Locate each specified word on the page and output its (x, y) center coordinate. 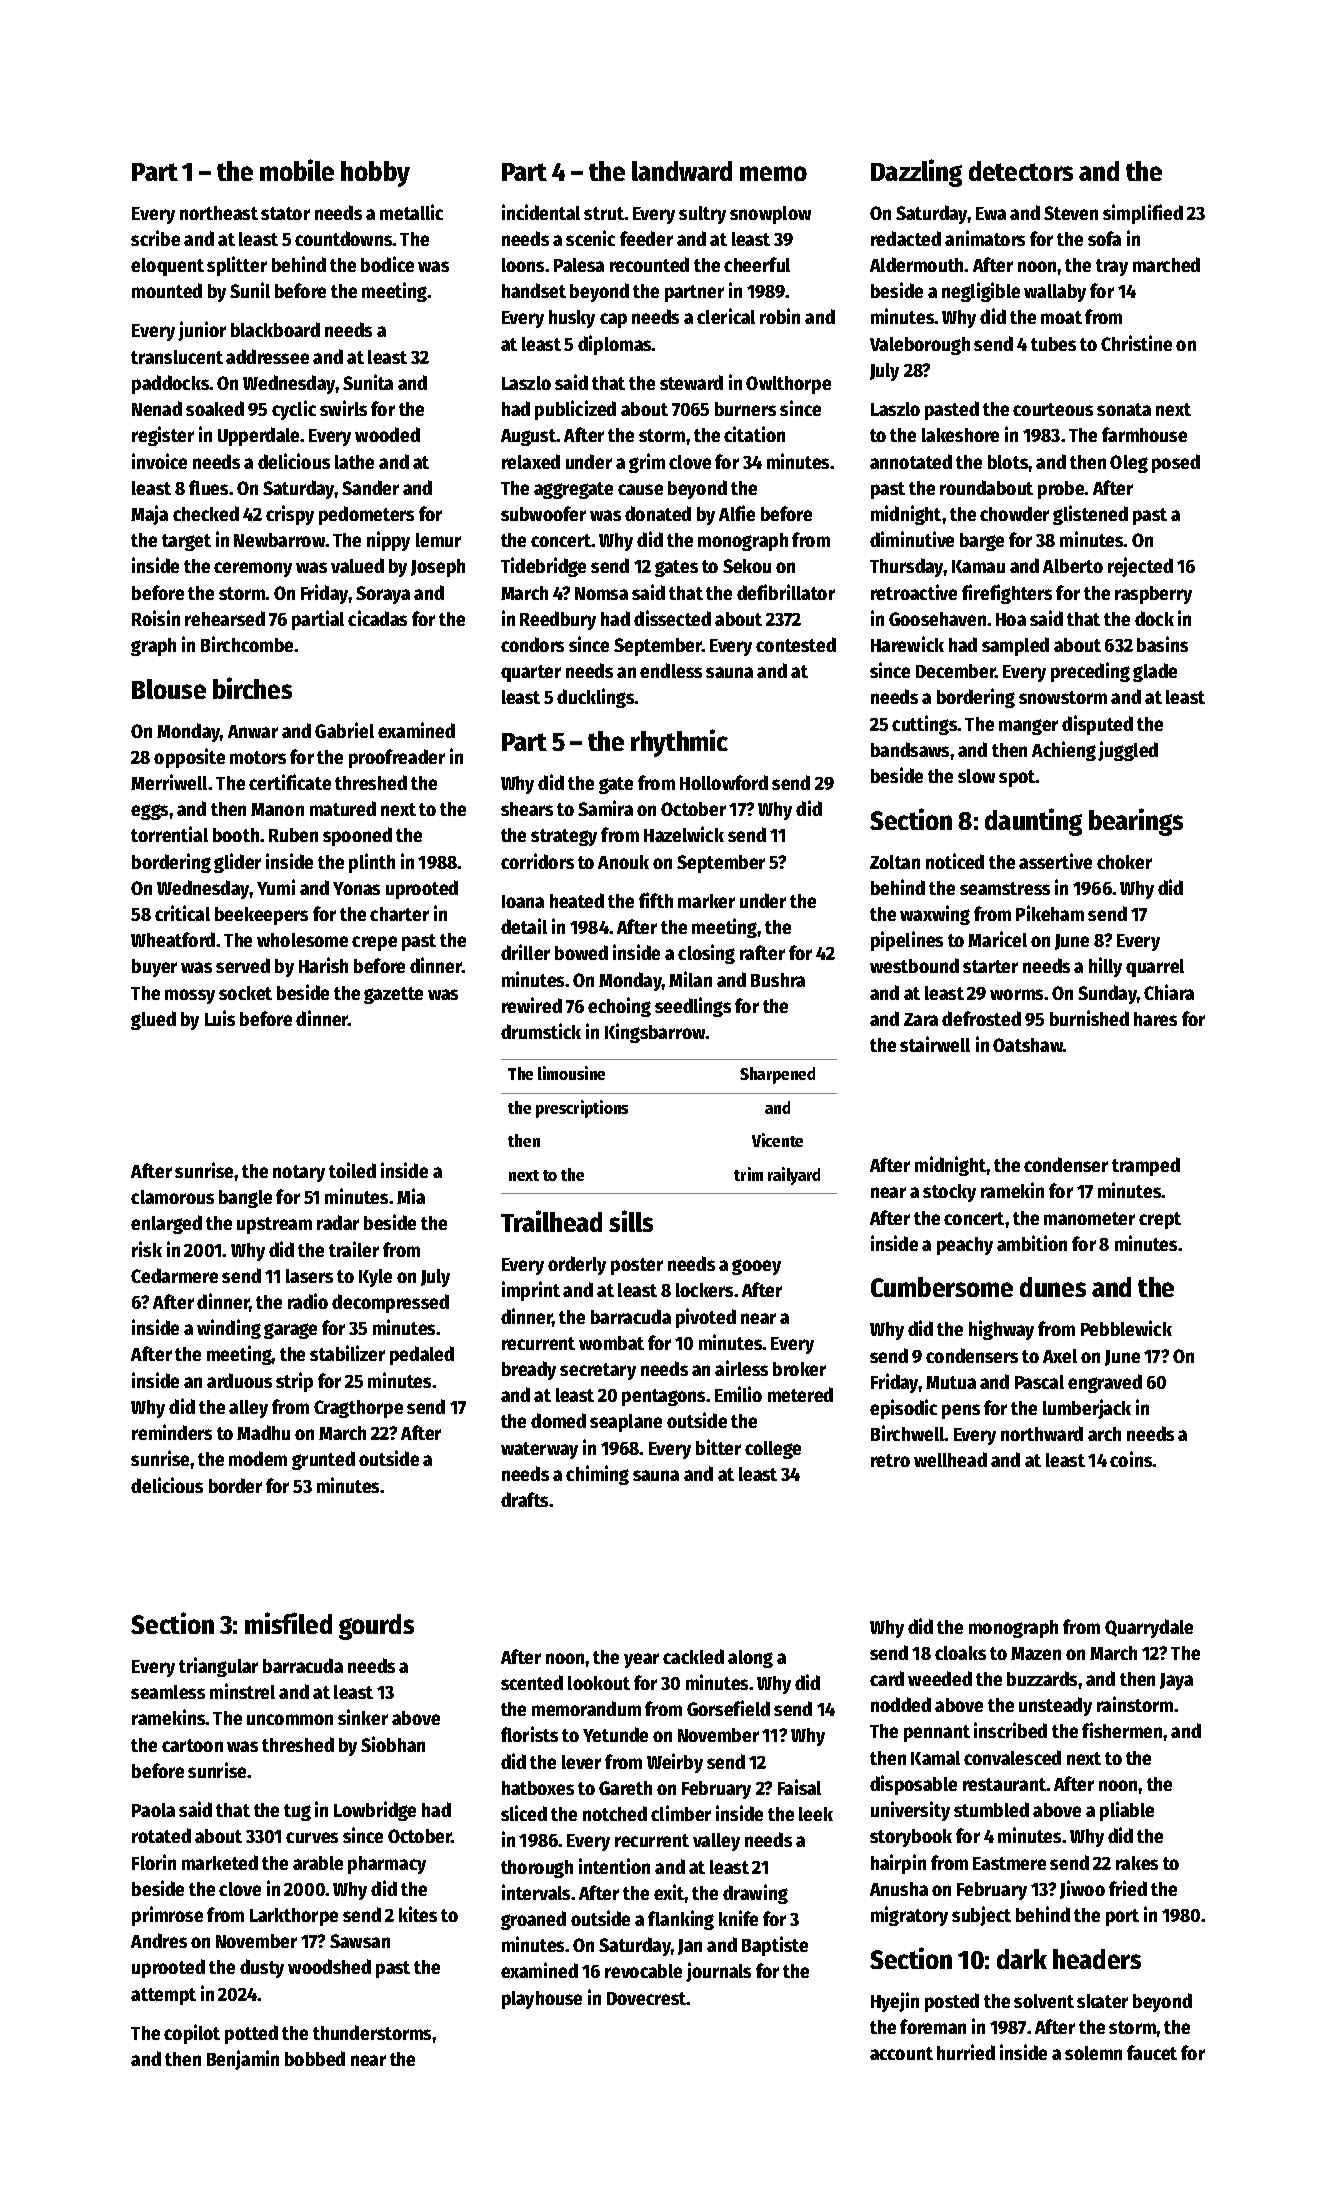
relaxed (531, 461)
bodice (387, 264)
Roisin (156, 618)
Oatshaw (1028, 1045)
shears (527, 809)
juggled (1128, 751)
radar (338, 1222)
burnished (1089, 1018)
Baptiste (775, 1946)
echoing (619, 1007)
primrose (167, 1916)
